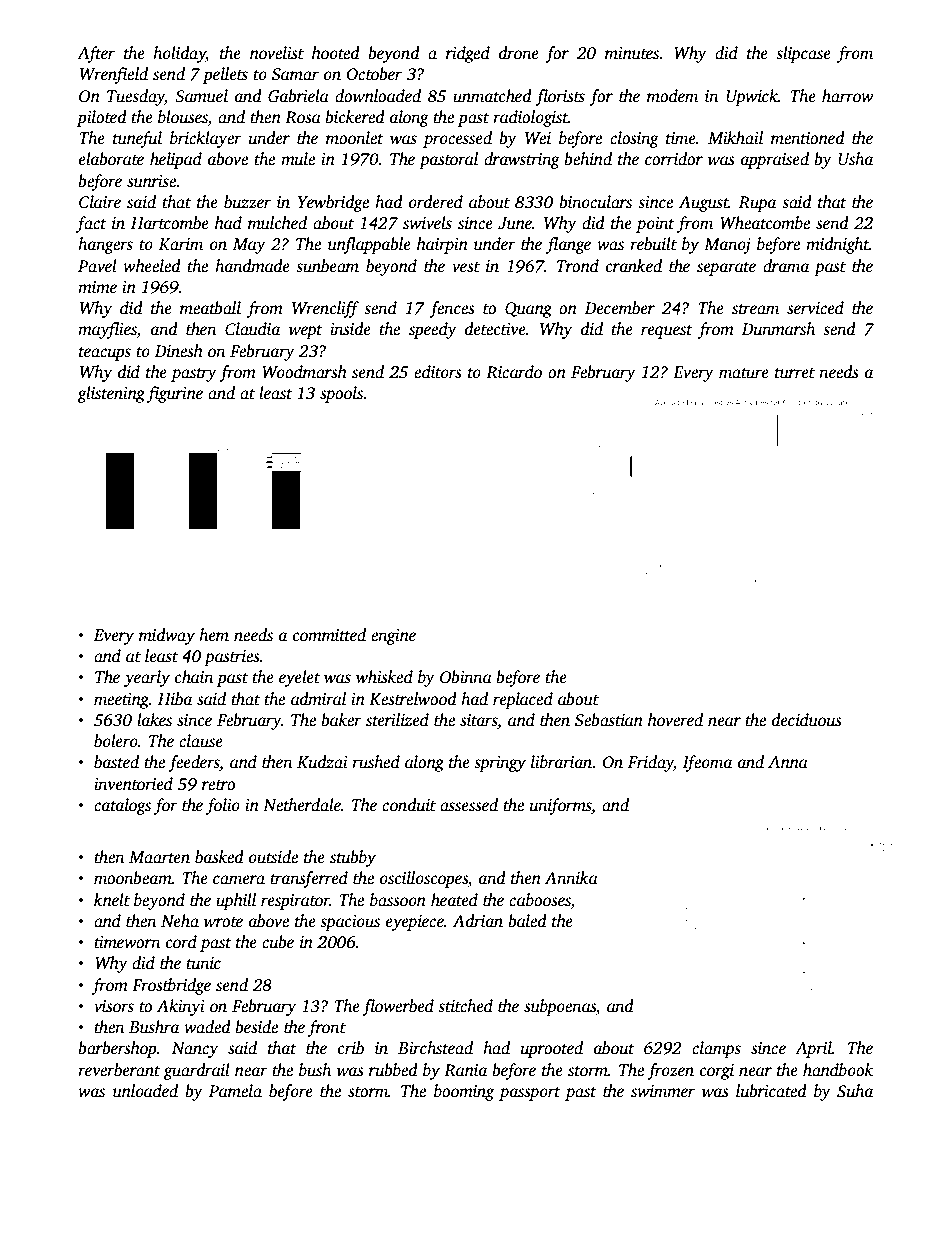  Describe the element at coordinates (466, 267) in the page. I see `vest` at that location.
